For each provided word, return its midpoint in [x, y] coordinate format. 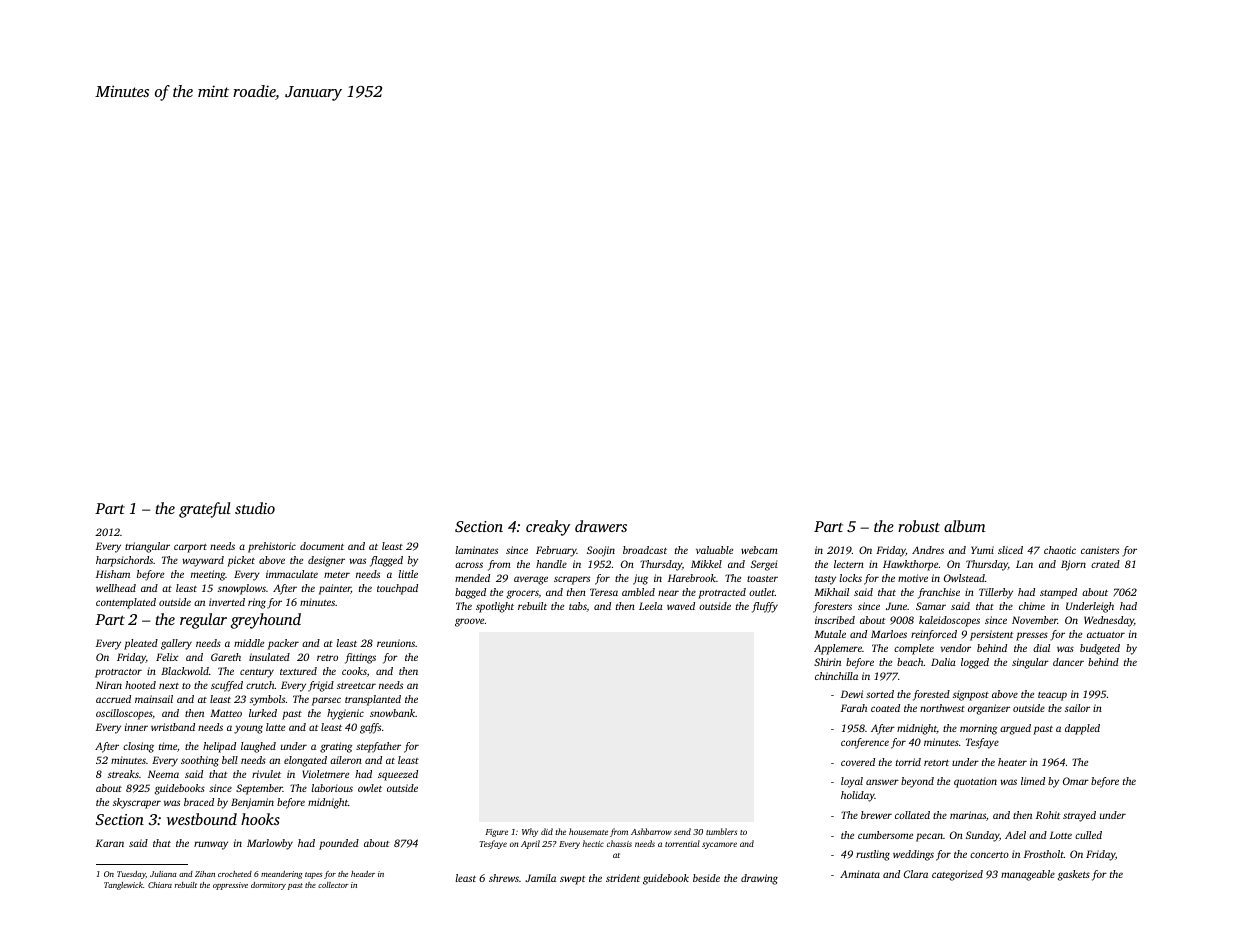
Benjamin [252, 803]
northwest [942, 708]
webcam [759, 550]
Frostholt [1044, 854]
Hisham [113, 574]
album [964, 526]
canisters [1100, 550]
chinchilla [836, 676]
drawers [601, 526]
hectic [593, 843]
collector [333, 885]
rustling [873, 855]
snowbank [392, 713]
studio [255, 508]
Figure [496, 833]
